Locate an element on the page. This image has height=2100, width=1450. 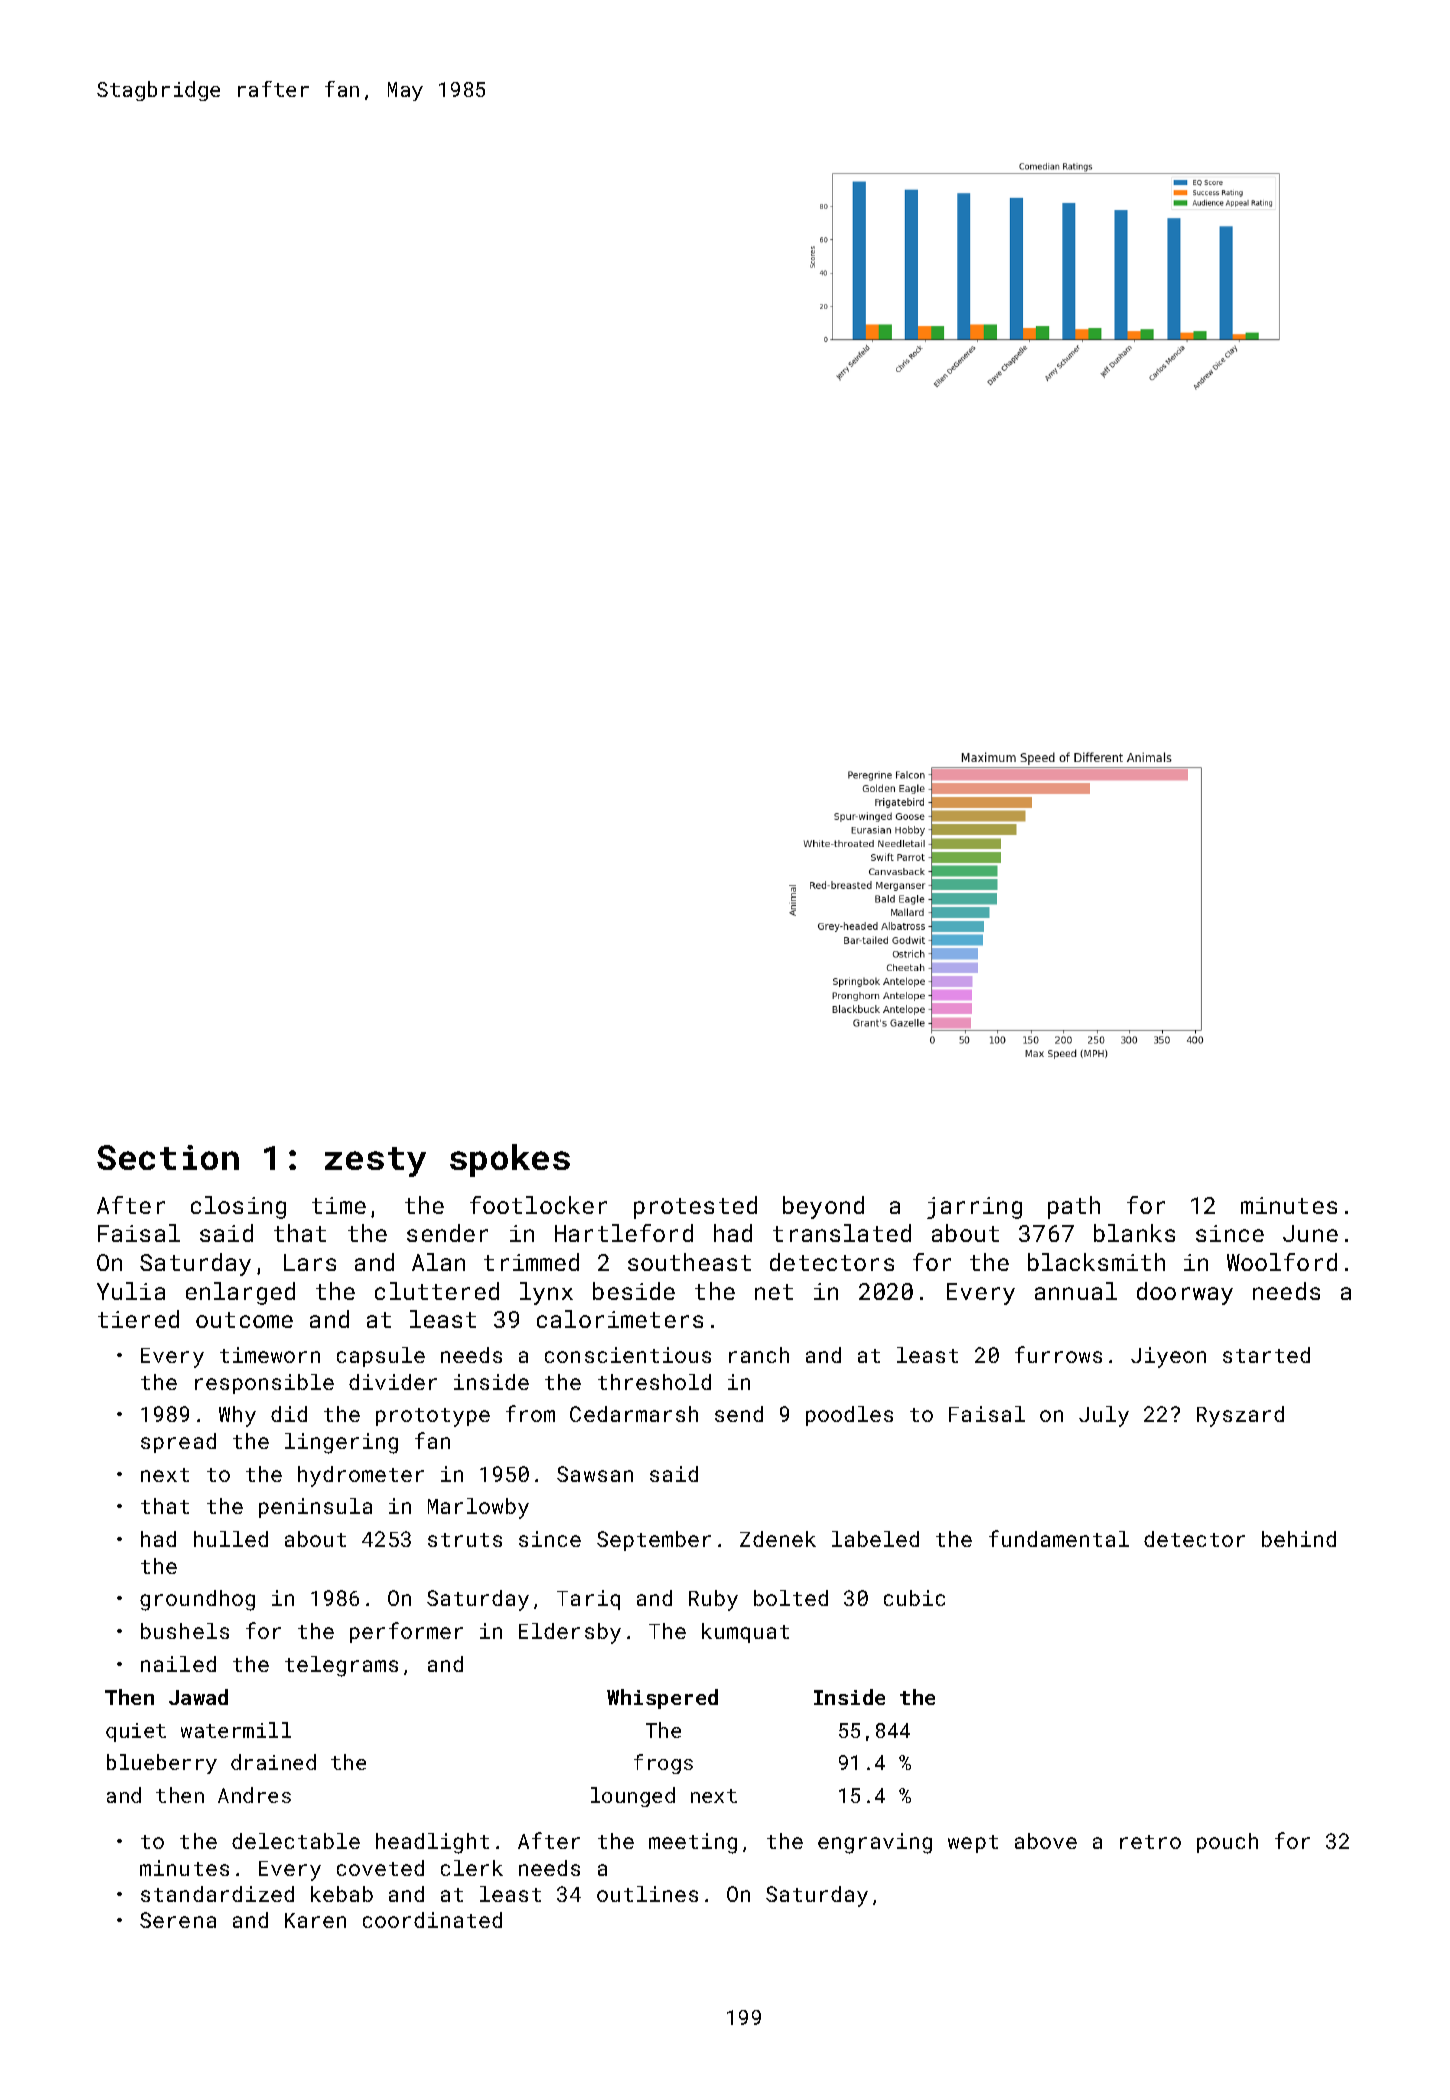
jarring is located at coordinates (974, 1208).
